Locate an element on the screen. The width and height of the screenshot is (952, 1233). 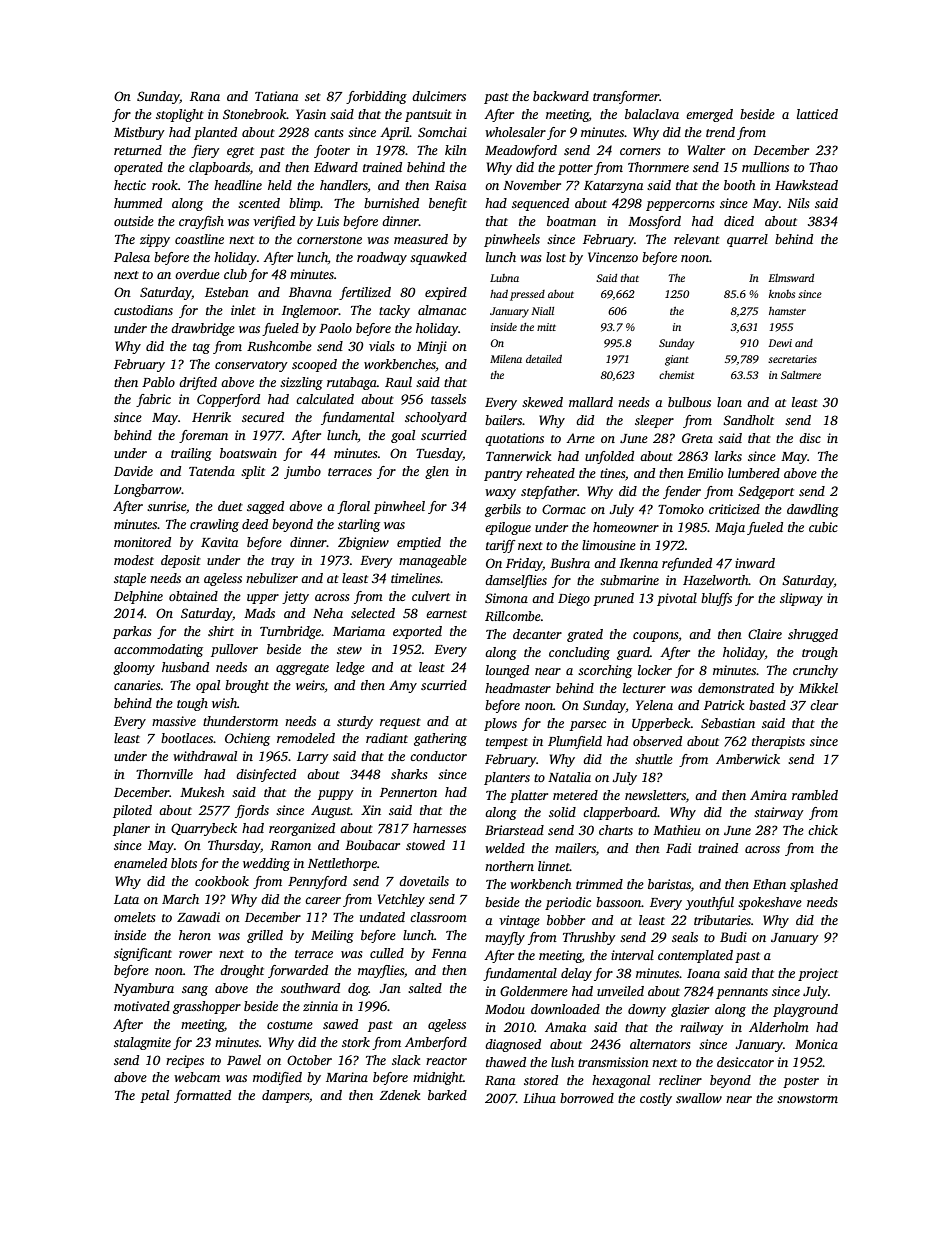
remodeled is located at coordinates (306, 738).
